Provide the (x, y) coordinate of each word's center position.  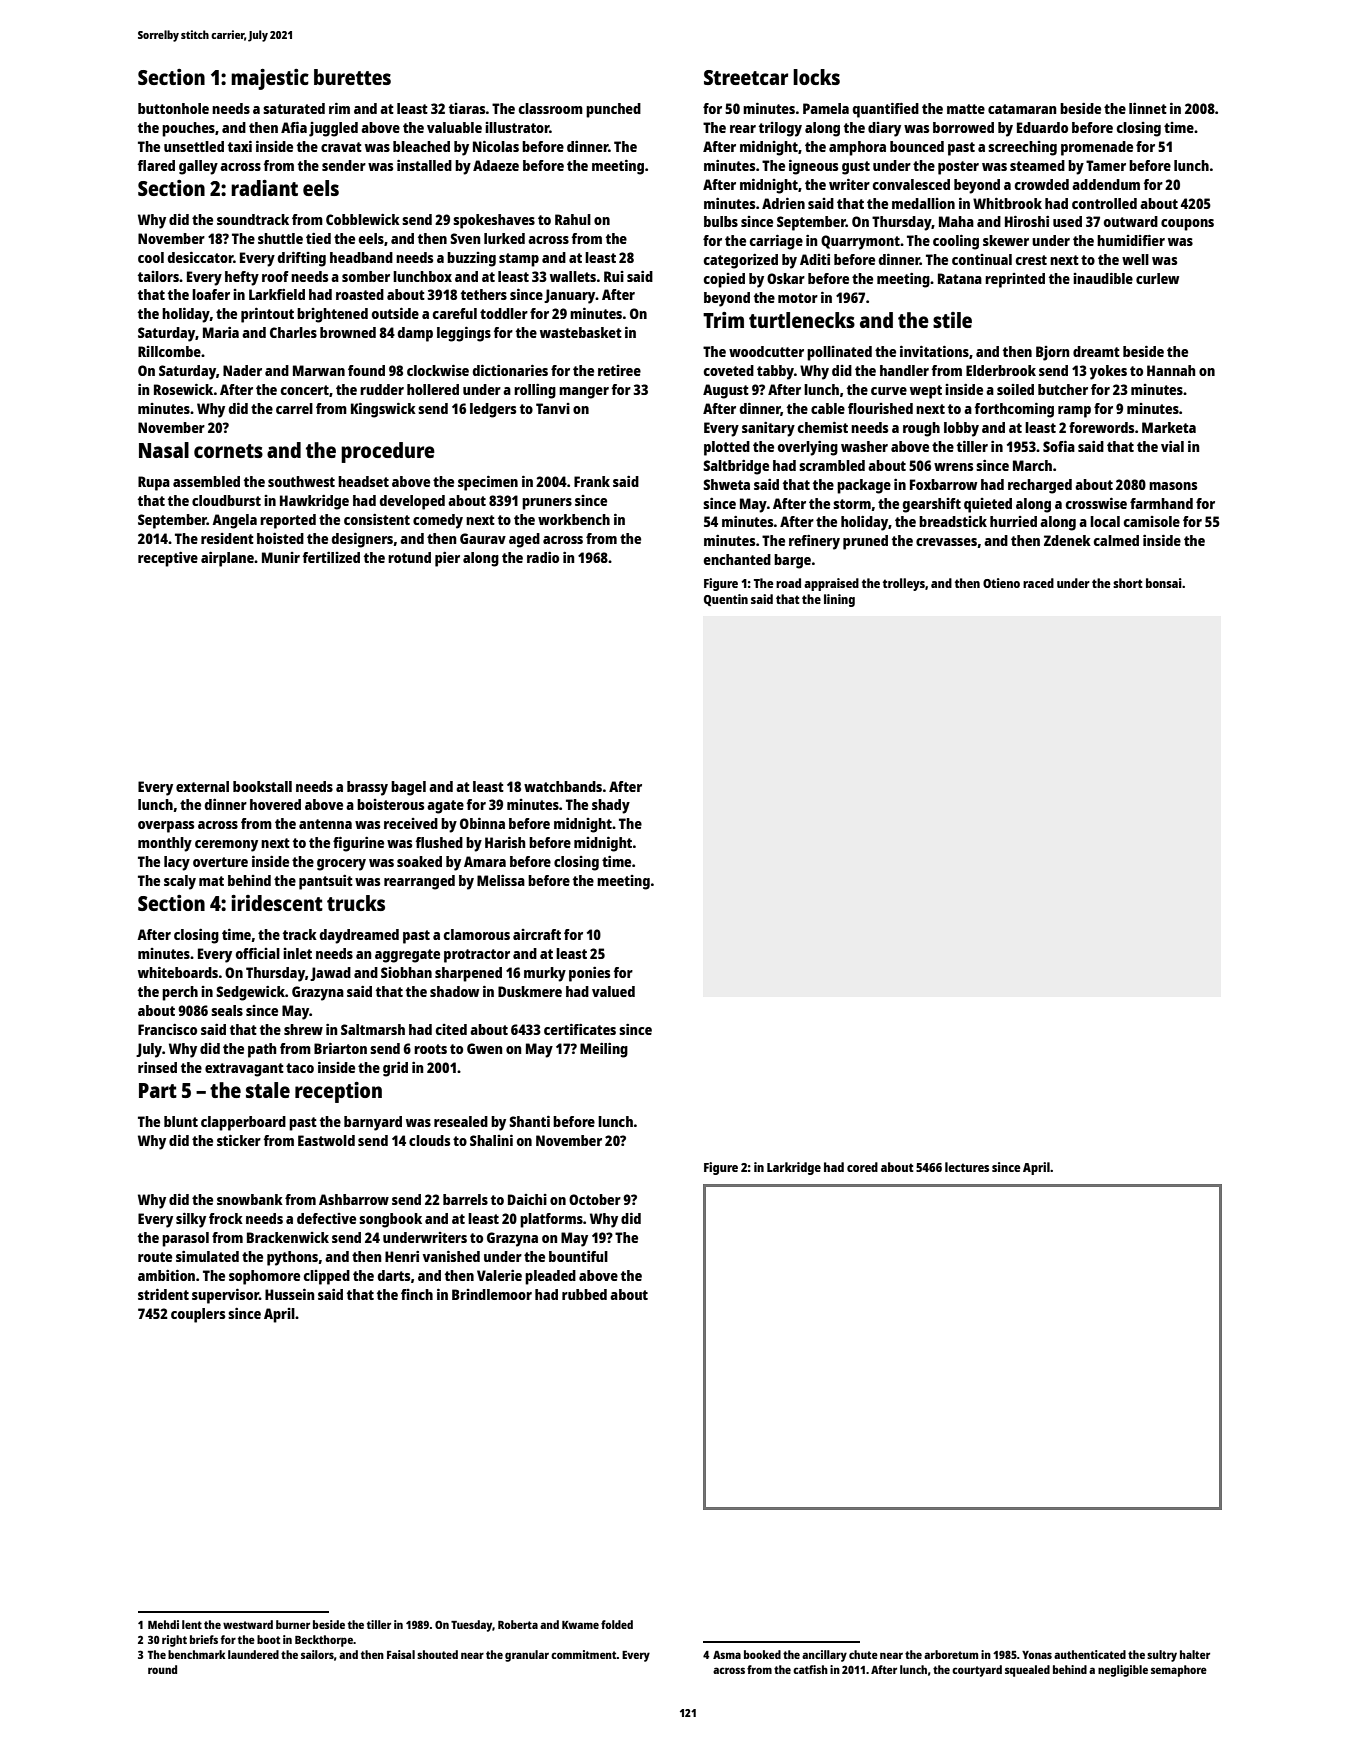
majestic (270, 79)
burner (293, 1624)
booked (762, 1654)
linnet (1148, 108)
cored (862, 1167)
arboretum (951, 1654)
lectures (967, 1167)
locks (816, 77)
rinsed (157, 1067)
